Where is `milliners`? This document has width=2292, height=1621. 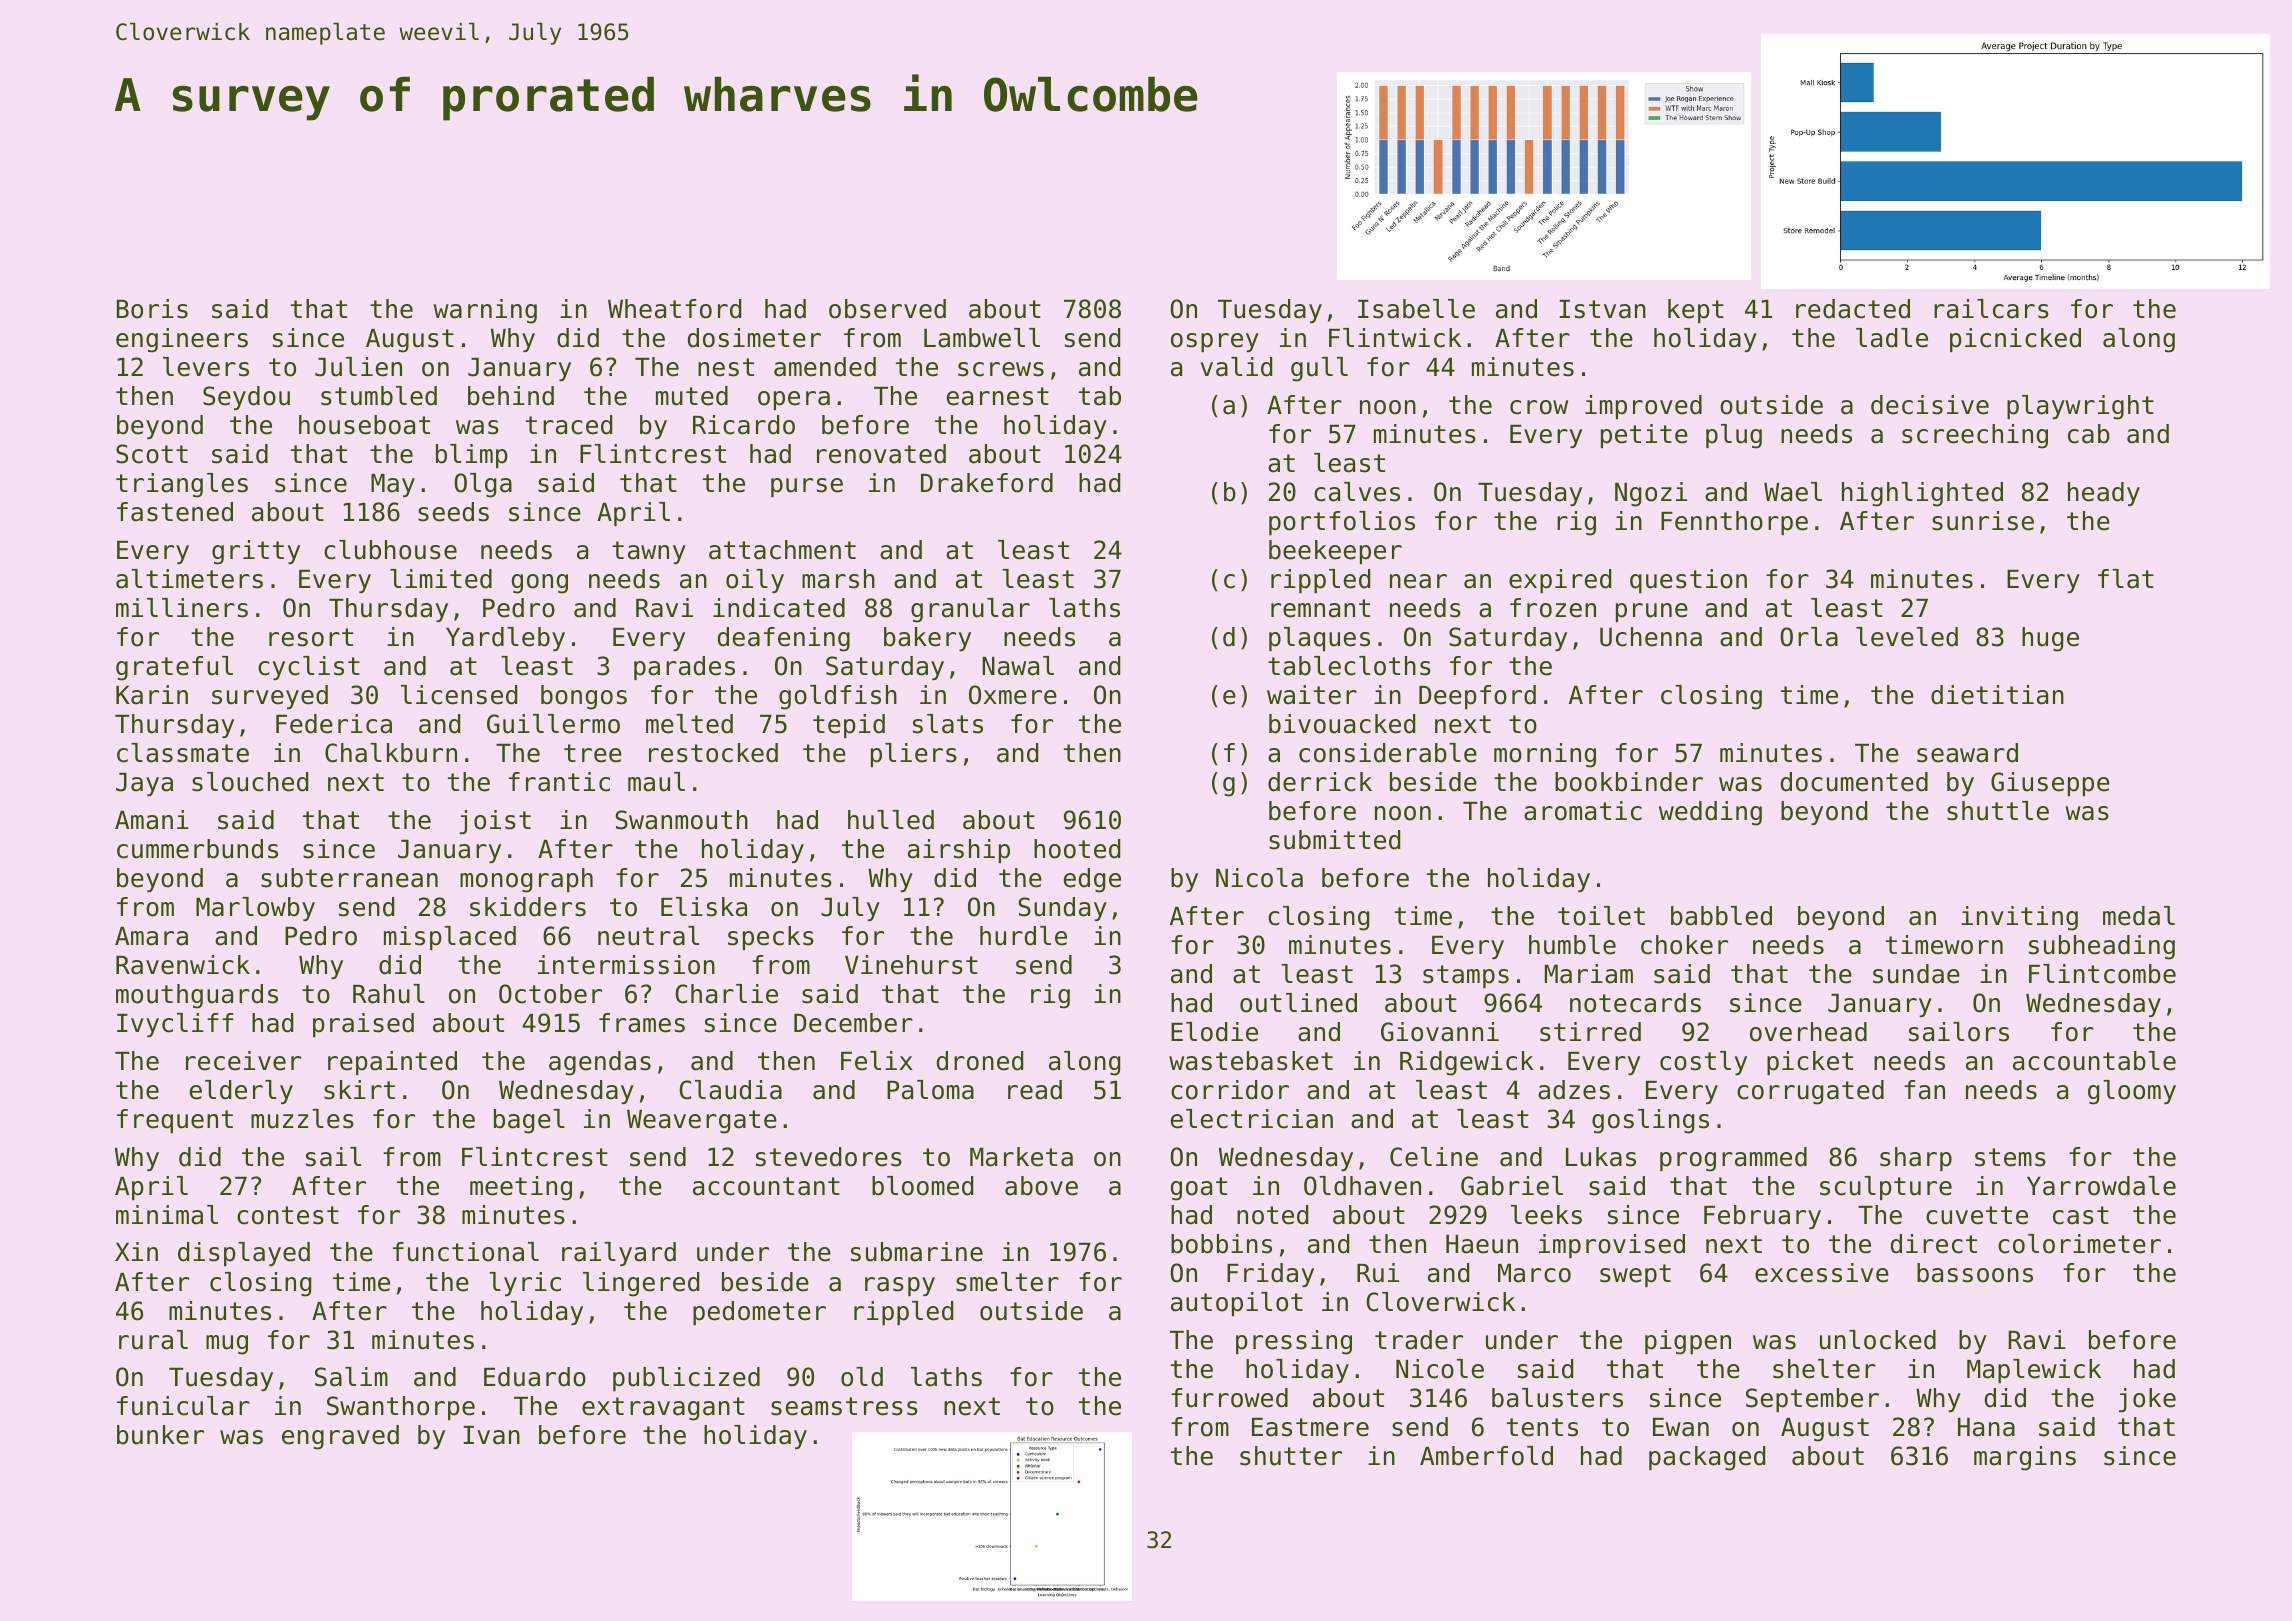
milliners is located at coordinates (182, 608).
